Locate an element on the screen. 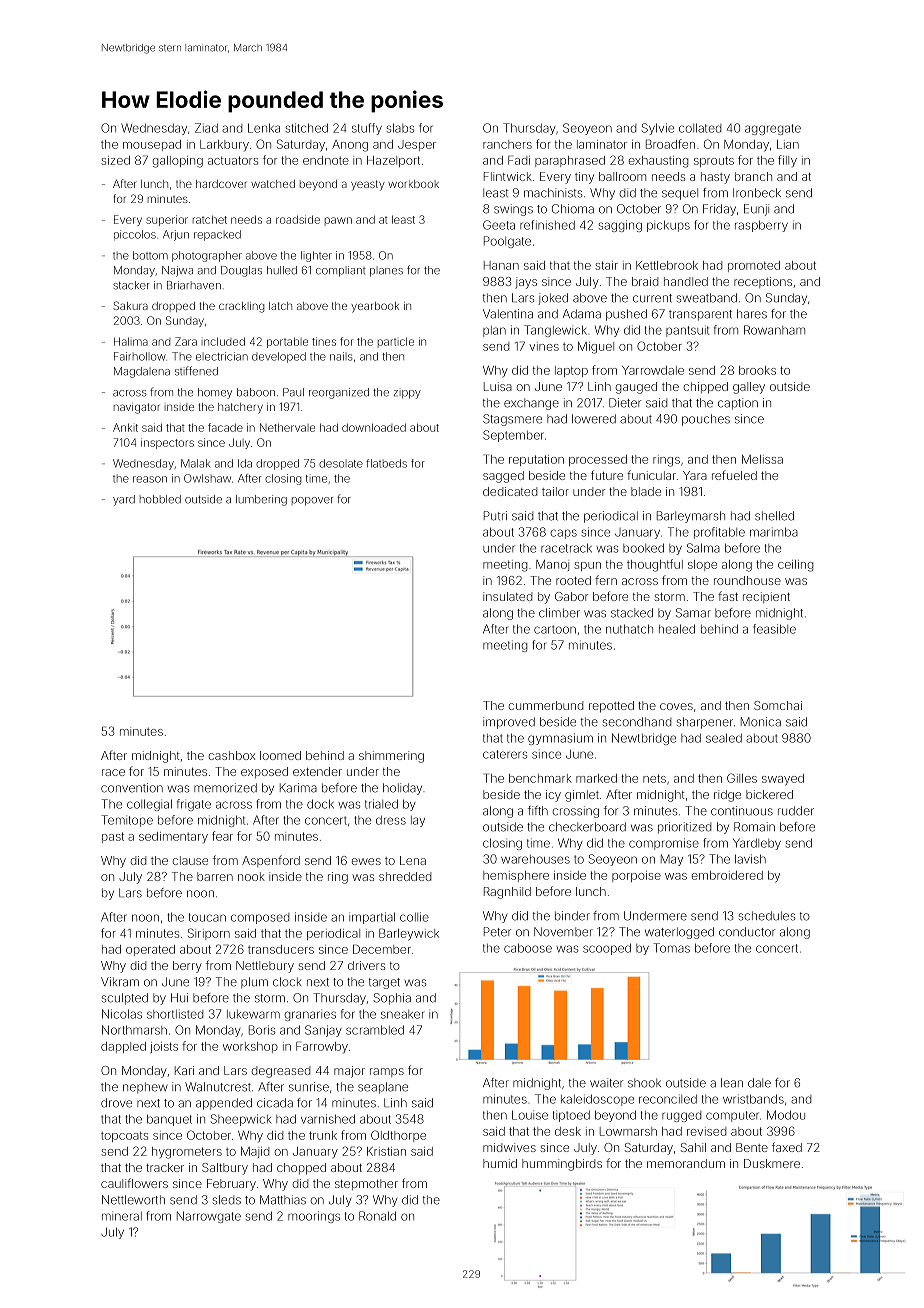 This screenshot has height=1308, width=924. cartoon is located at coordinates (555, 629).
